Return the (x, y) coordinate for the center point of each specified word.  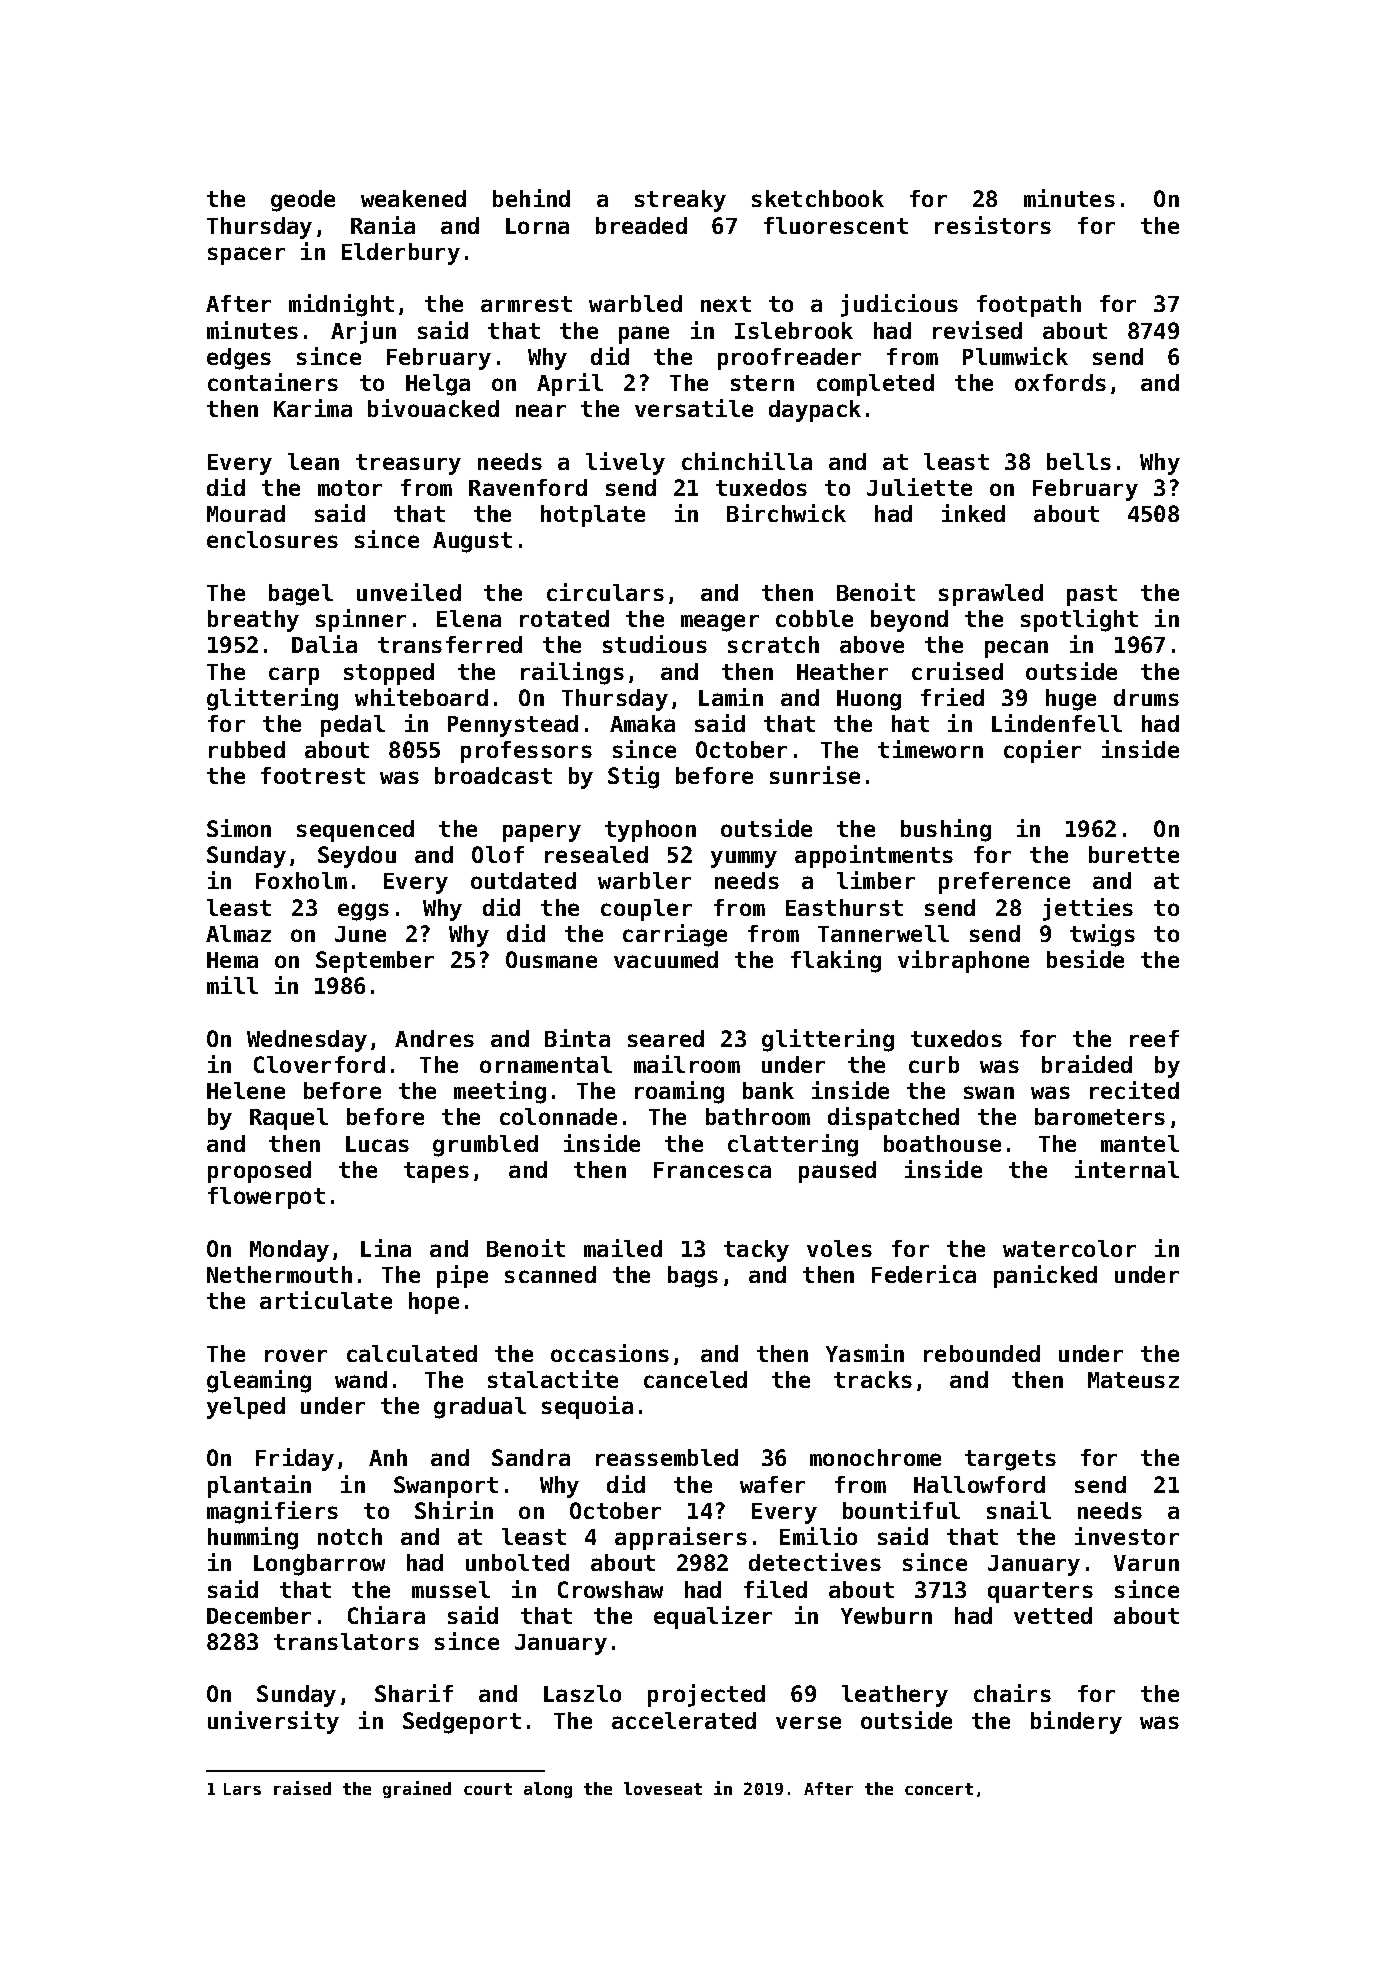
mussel (451, 1589)
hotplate (593, 516)
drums (1146, 697)
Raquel (289, 1119)
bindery (1076, 1722)
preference (1004, 883)
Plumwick (1015, 356)
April (570, 384)
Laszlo (582, 1693)
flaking (836, 961)
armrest (526, 304)
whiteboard (421, 697)
